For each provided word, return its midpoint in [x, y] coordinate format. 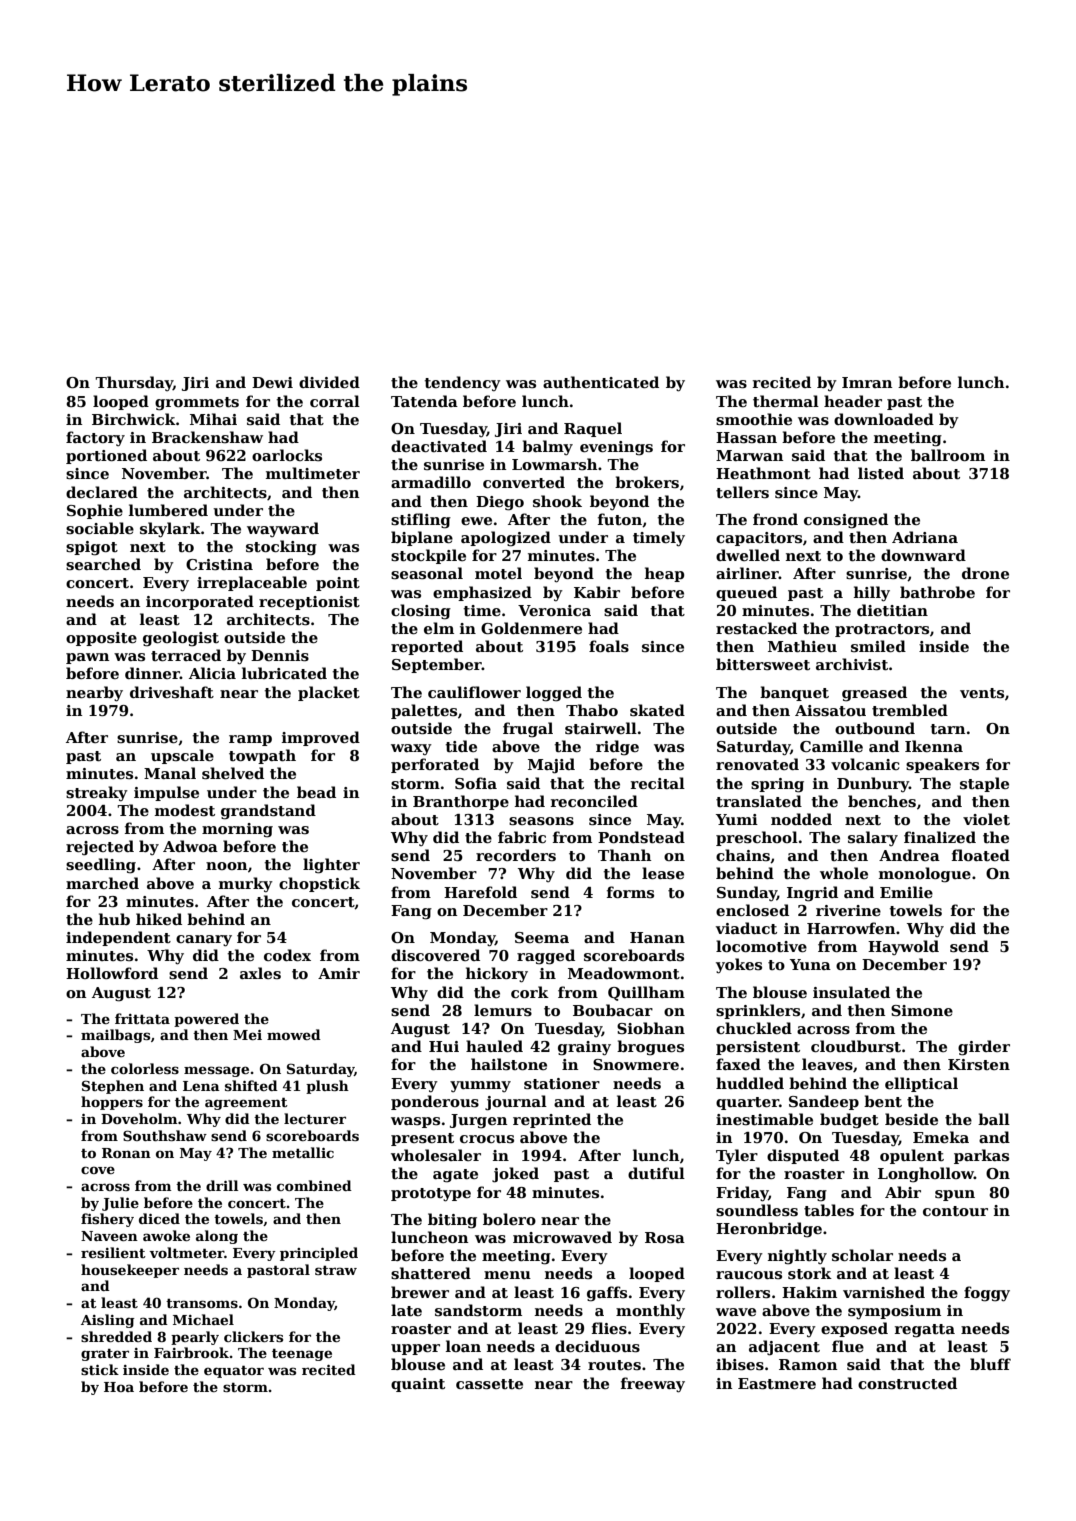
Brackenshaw [207, 437]
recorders [516, 855]
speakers [942, 765]
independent [118, 938]
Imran [867, 382]
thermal [786, 401]
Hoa [119, 1387]
